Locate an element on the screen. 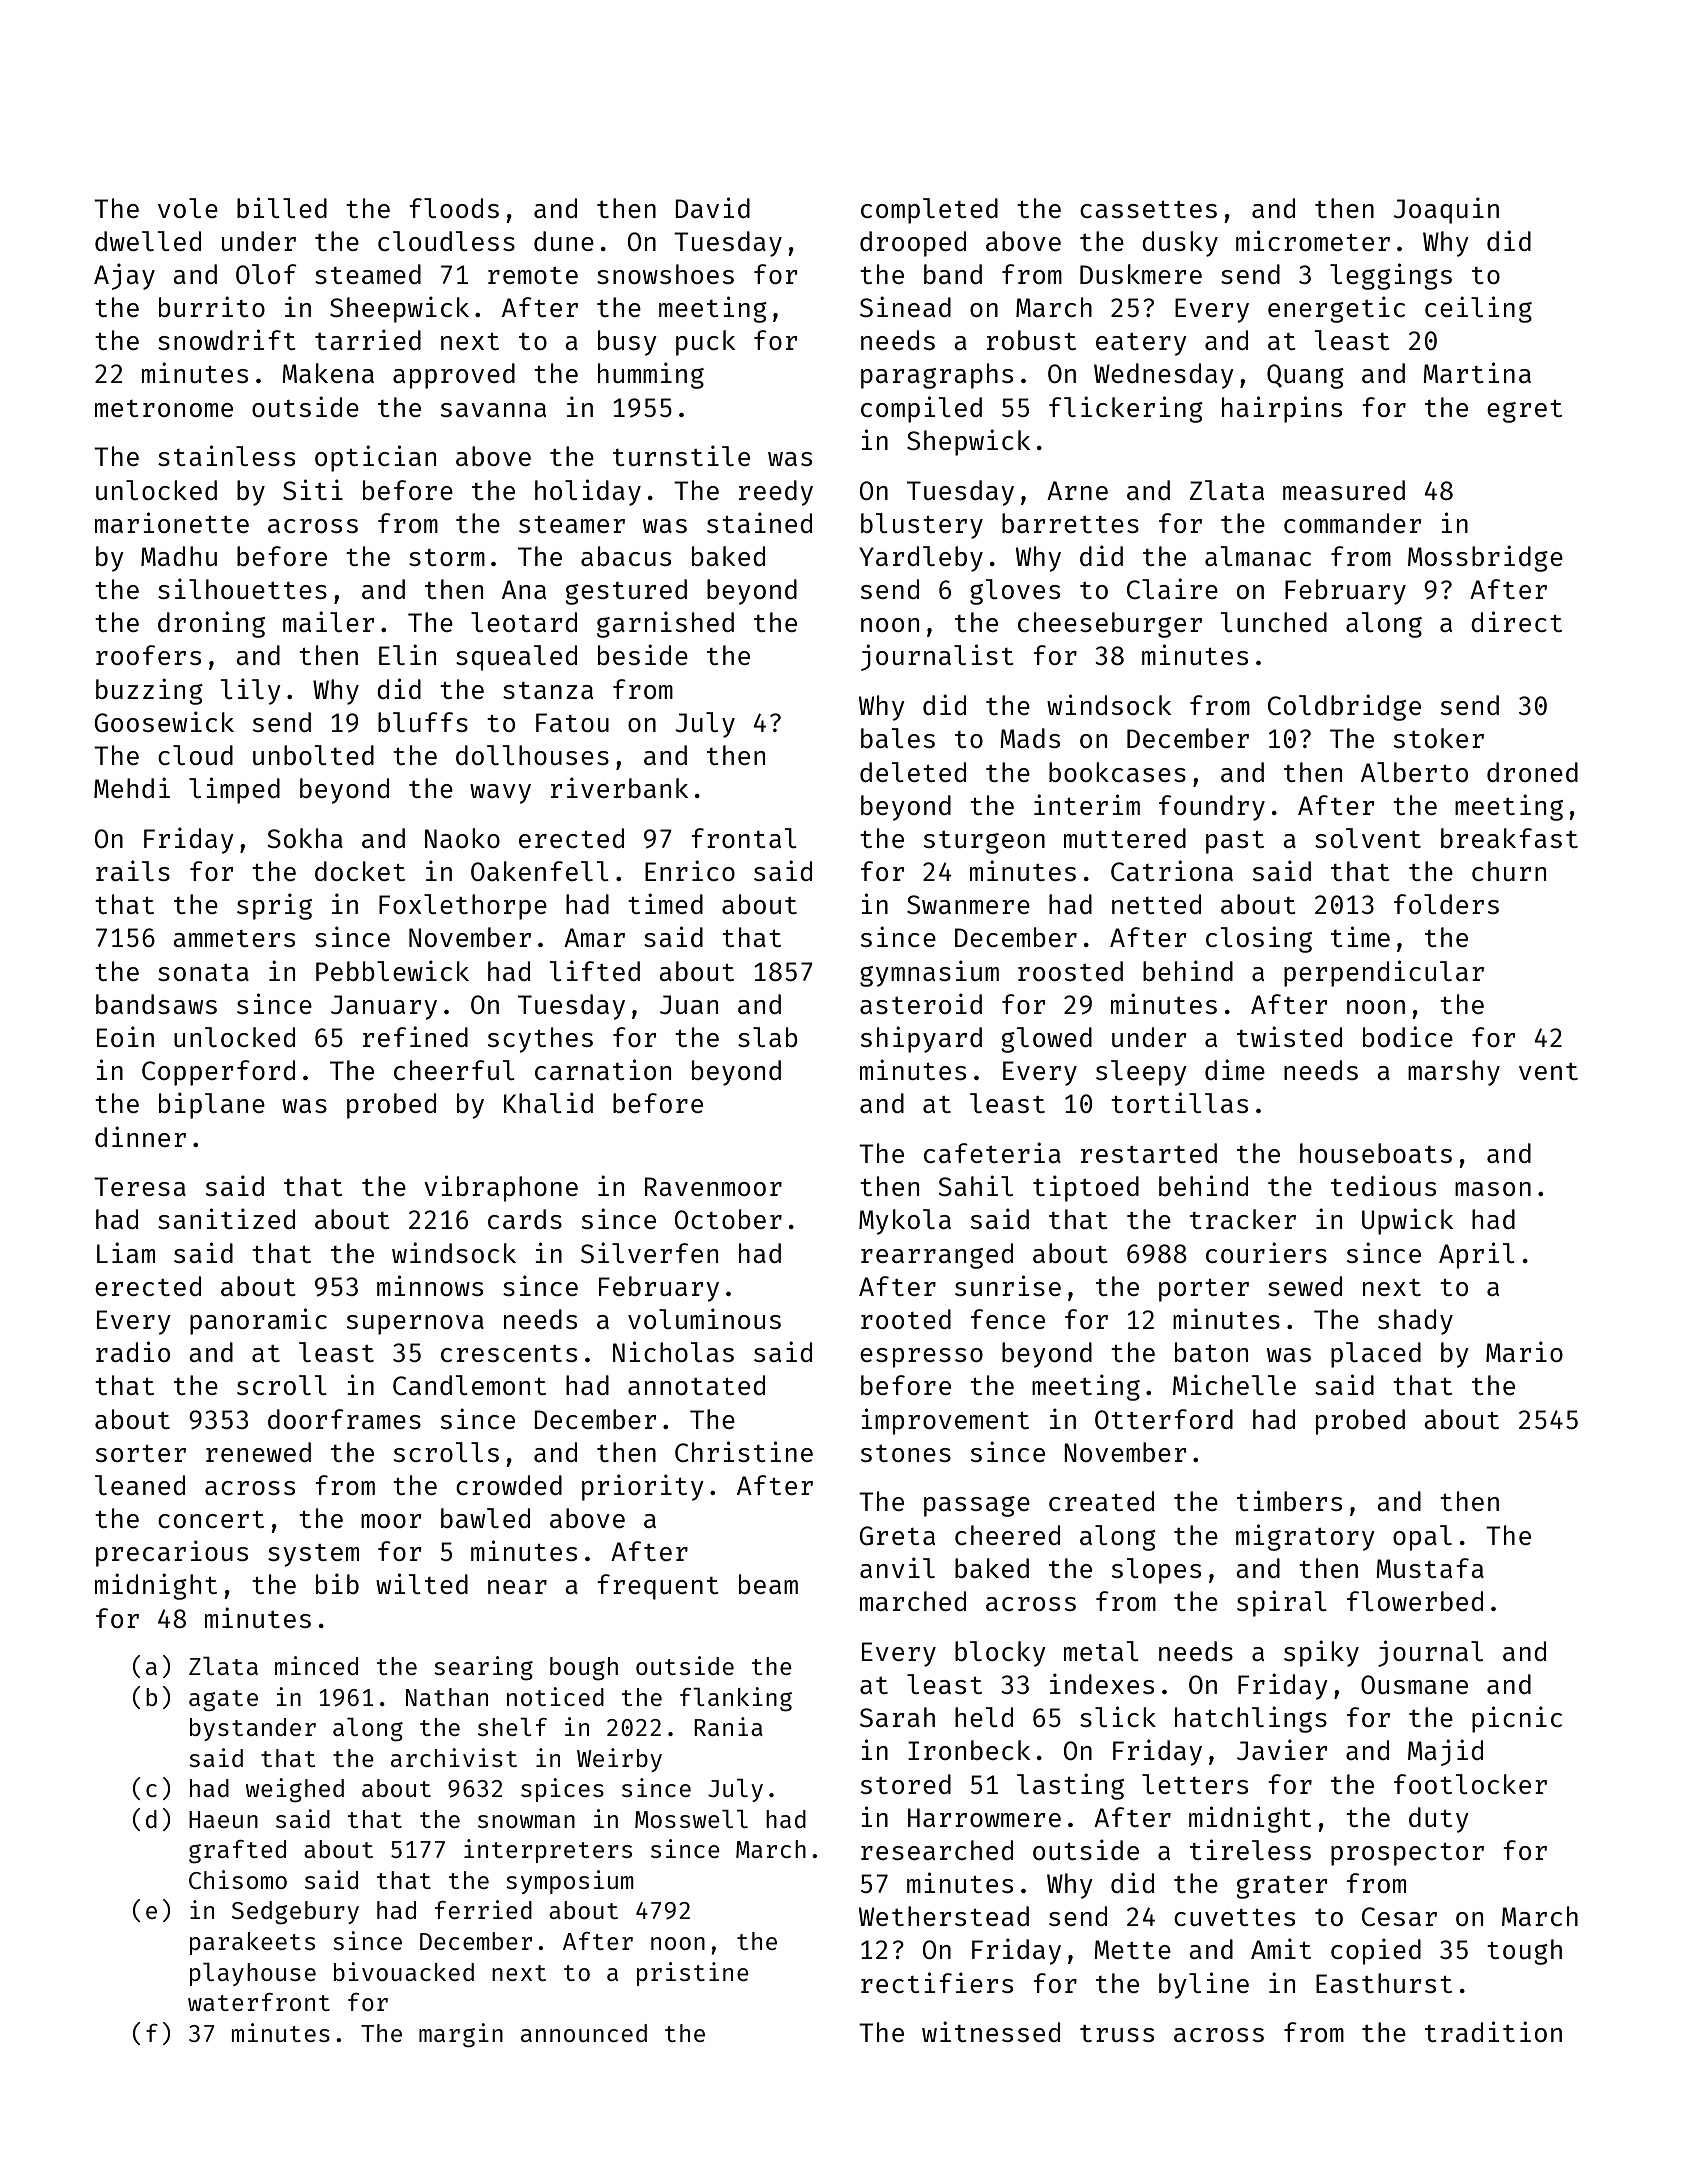 This screenshot has height=2178, width=1683. cassettes is located at coordinates (1148, 209).
